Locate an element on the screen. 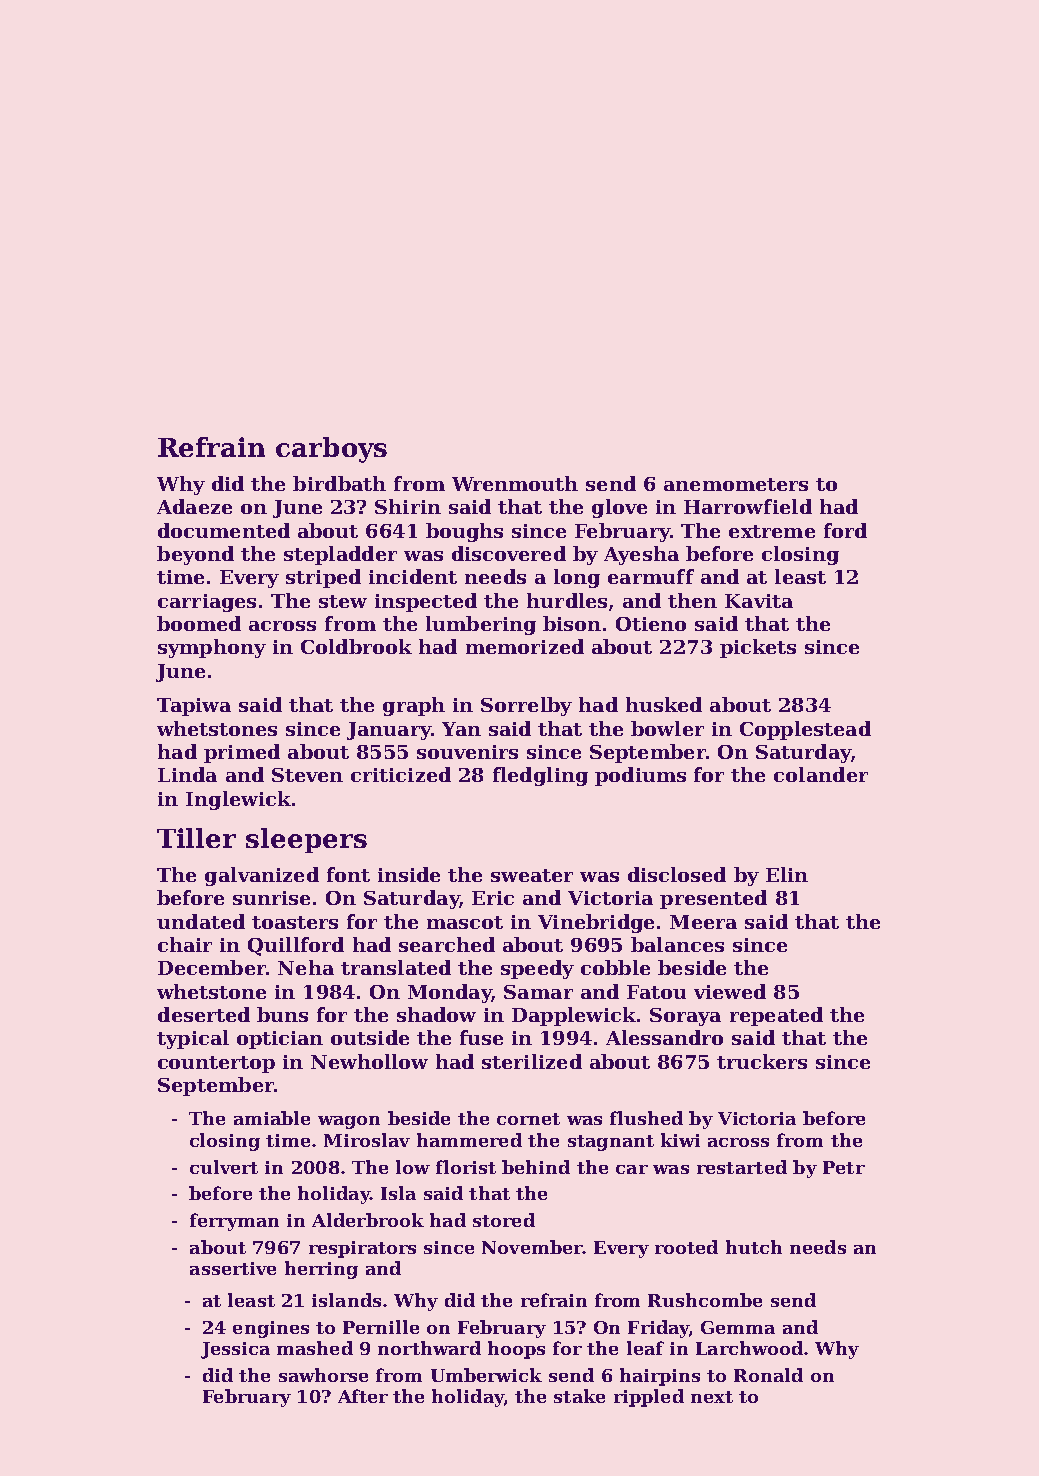 This screenshot has height=1476, width=1039. Soraya is located at coordinates (685, 1017).
